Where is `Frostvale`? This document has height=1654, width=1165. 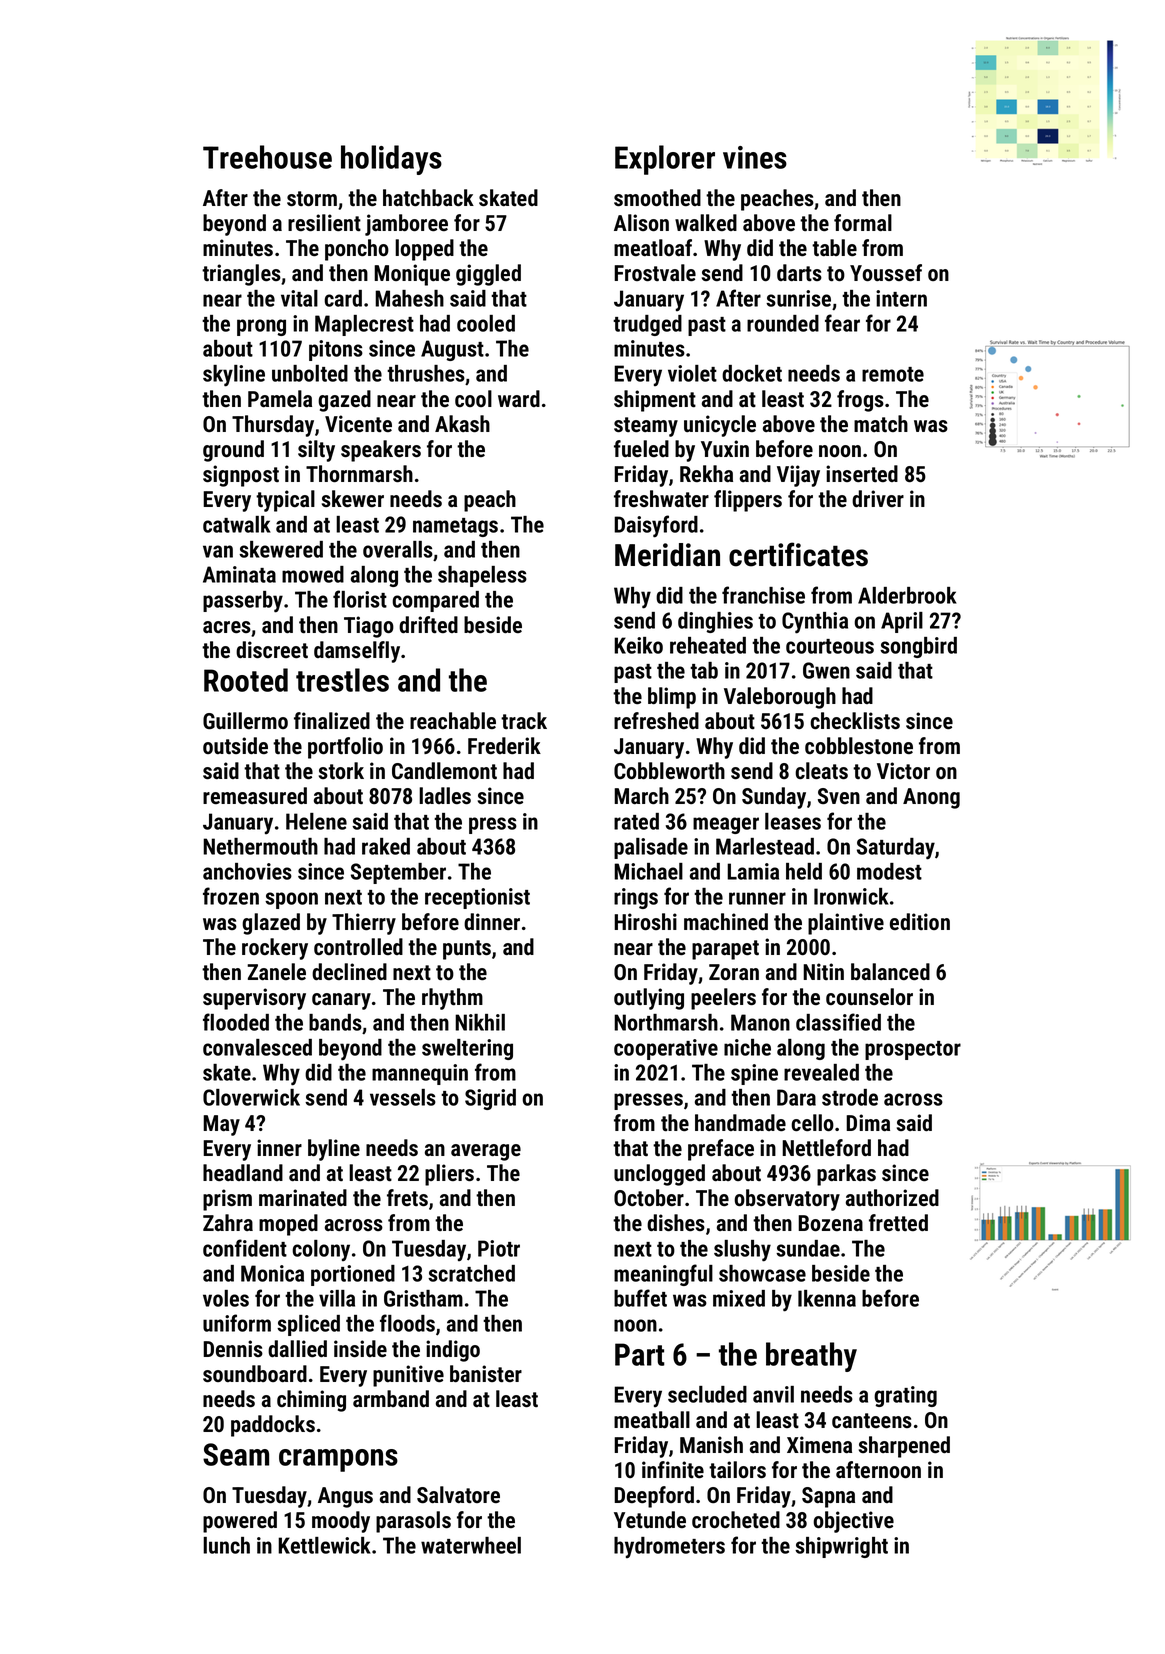
Frostvale is located at coordinates (655, 272).
